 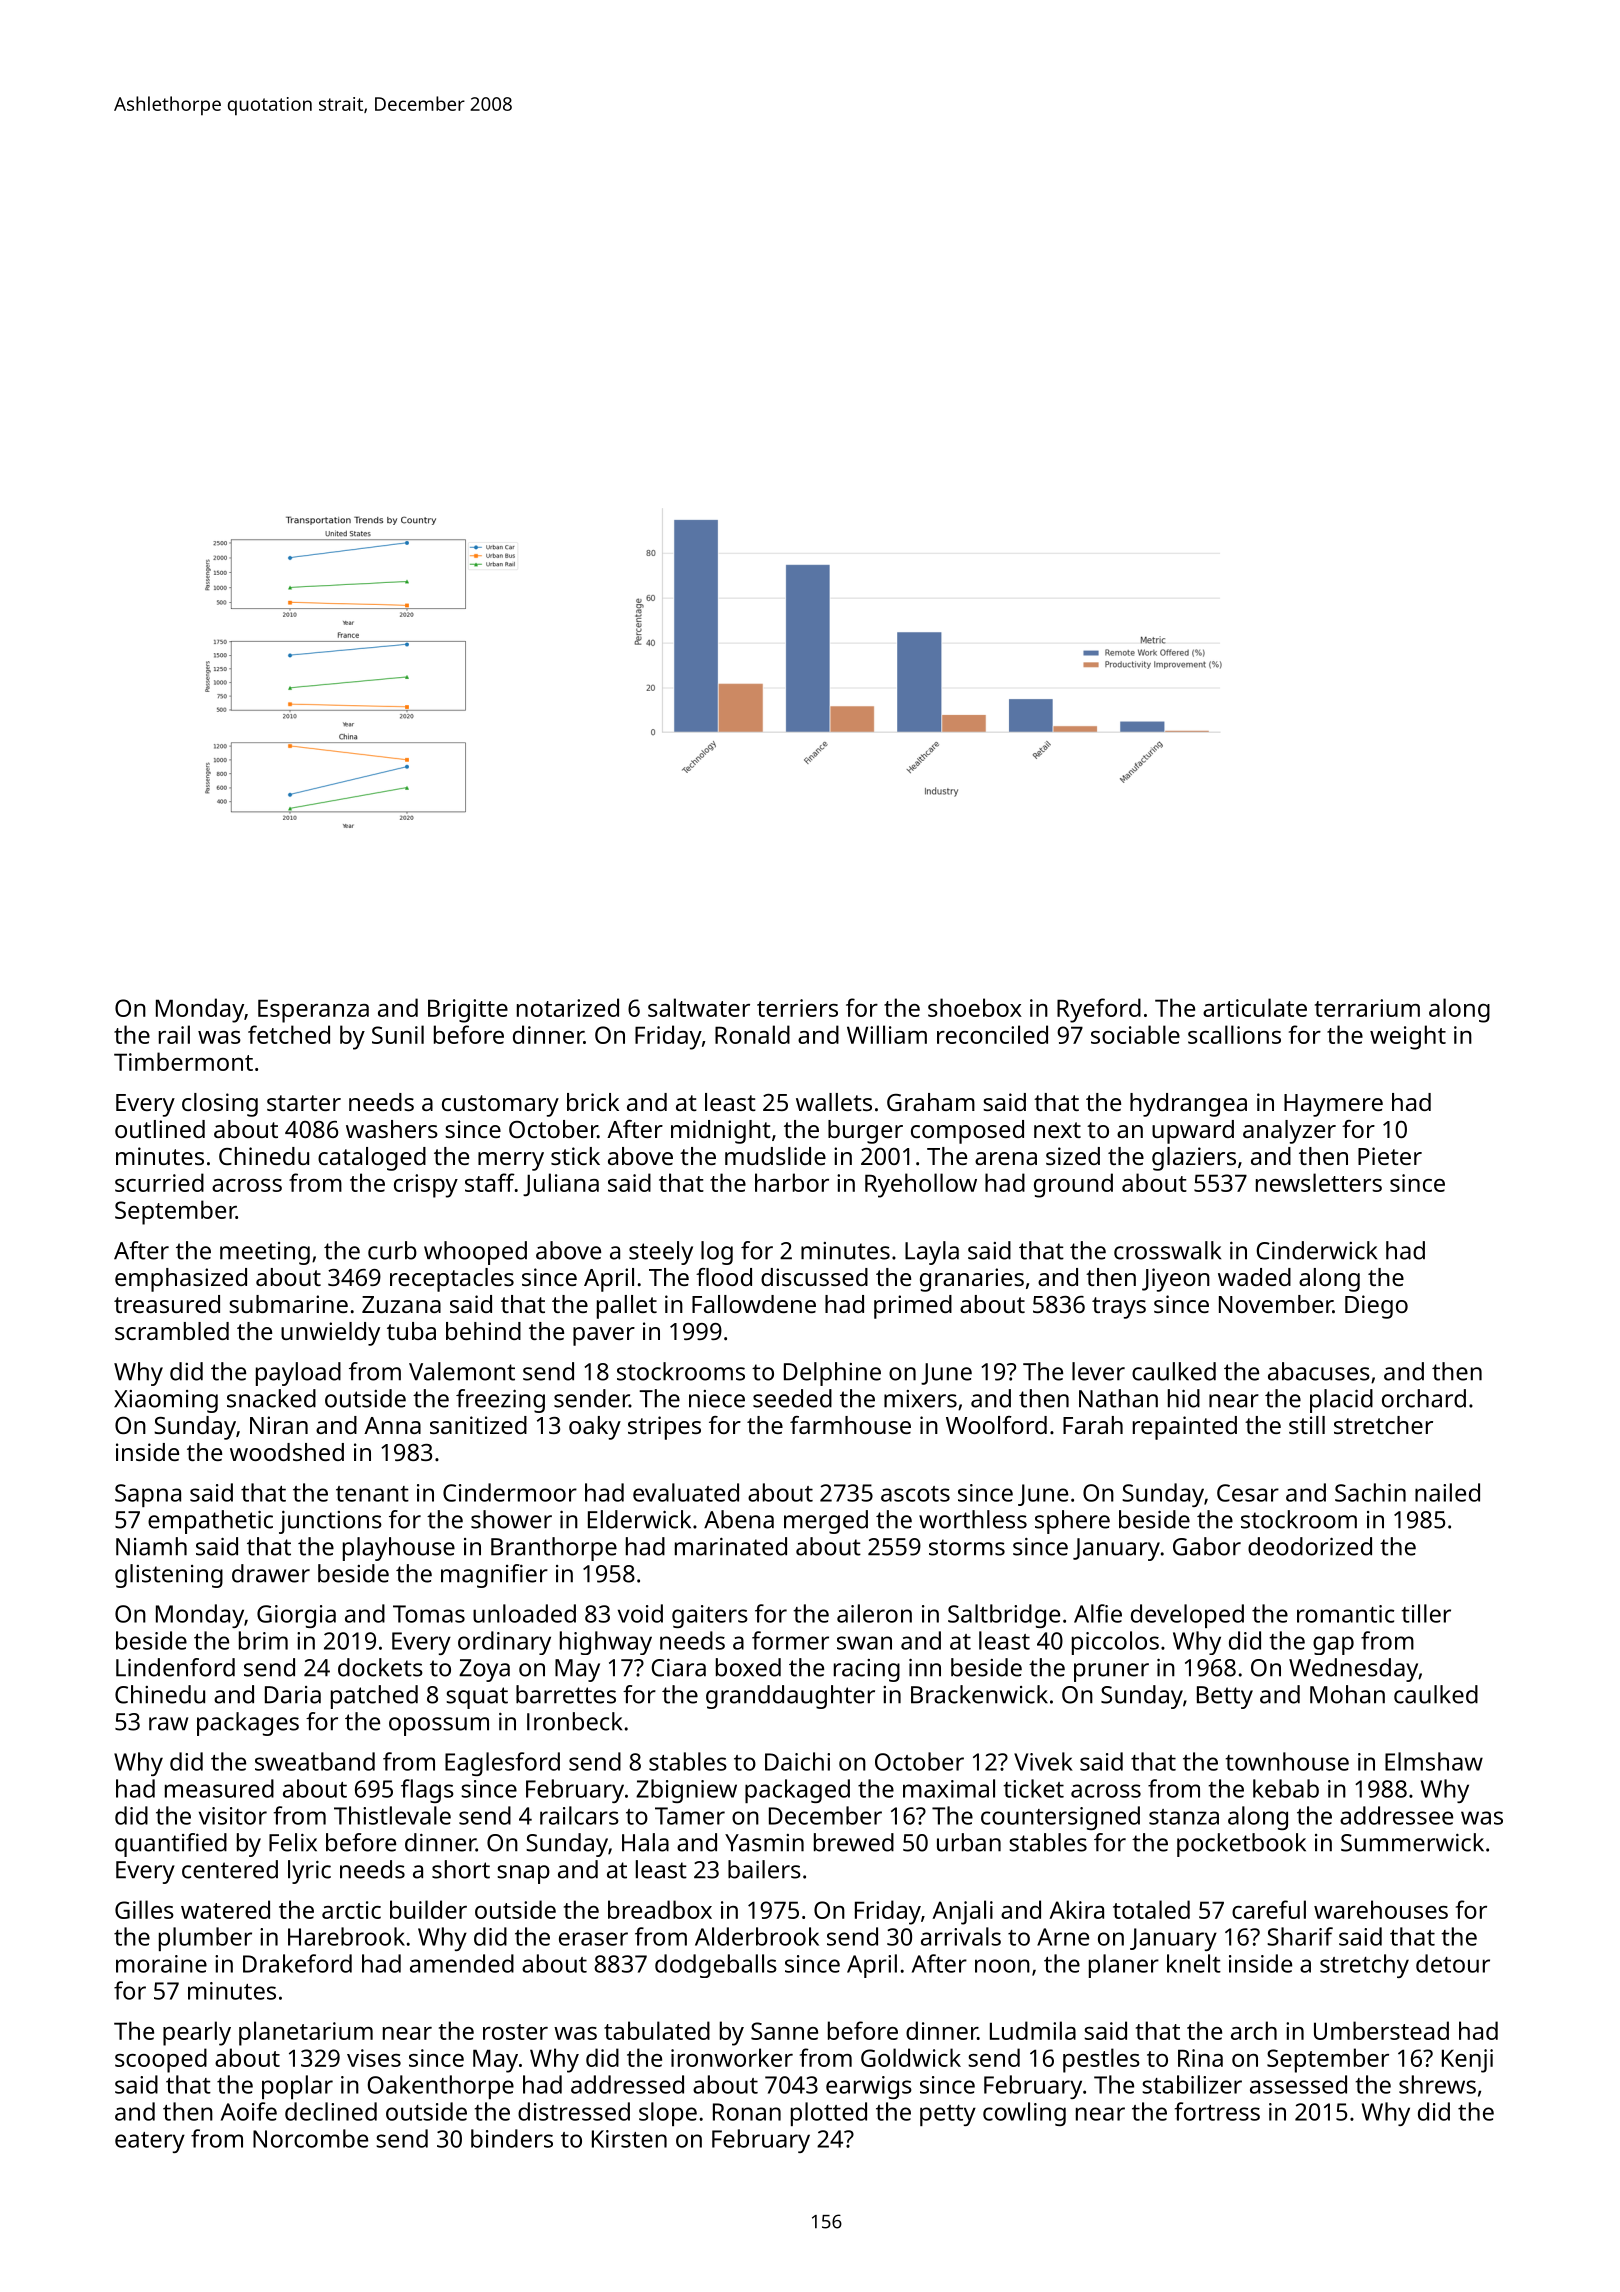 What do you see at coordinates (1426, 1613) in the screenshot?
I see `tiller` at bounding box center [1426, 1613].
